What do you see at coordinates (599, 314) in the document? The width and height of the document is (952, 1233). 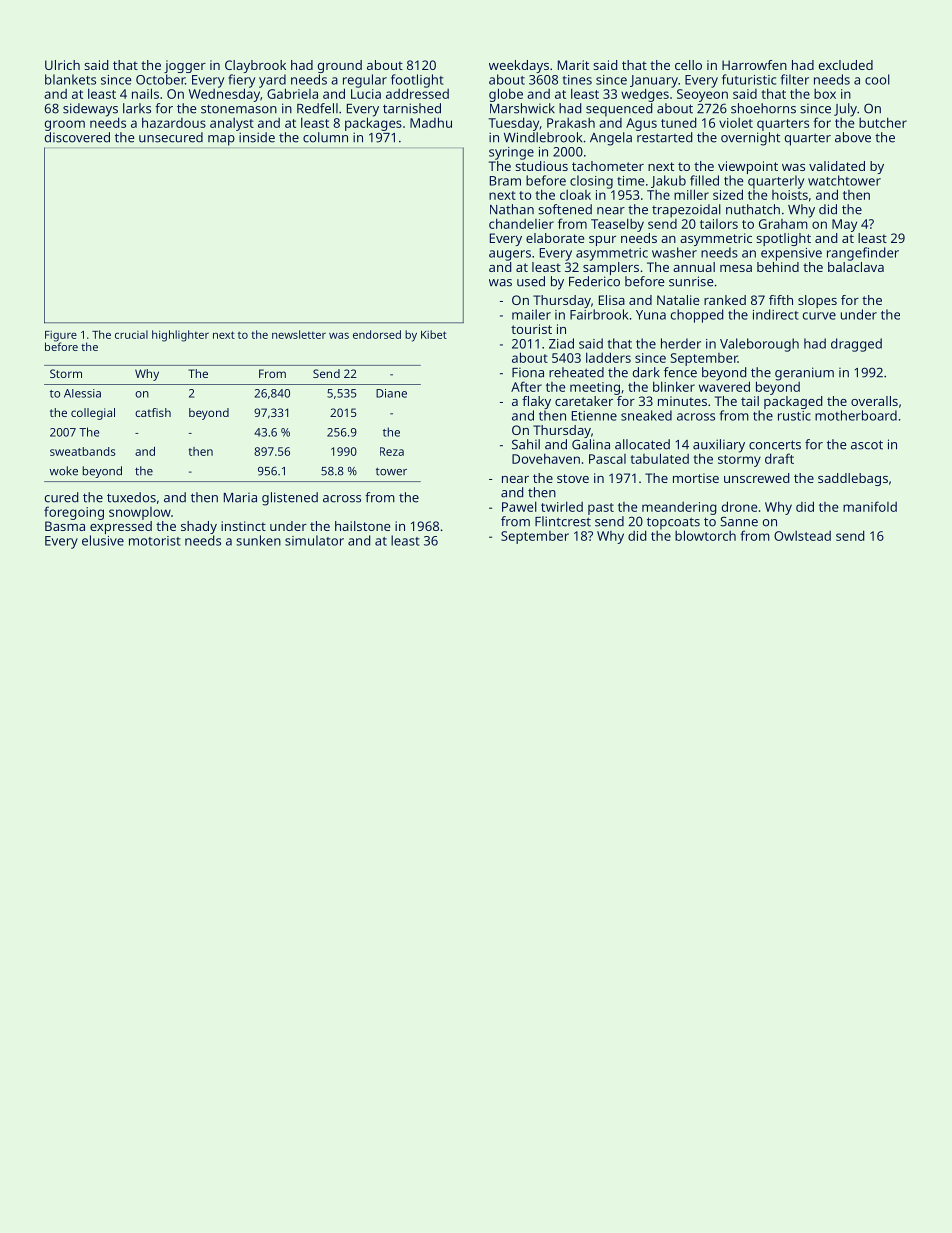 I see `Fairbrook` at bounding box center [599, 314].
